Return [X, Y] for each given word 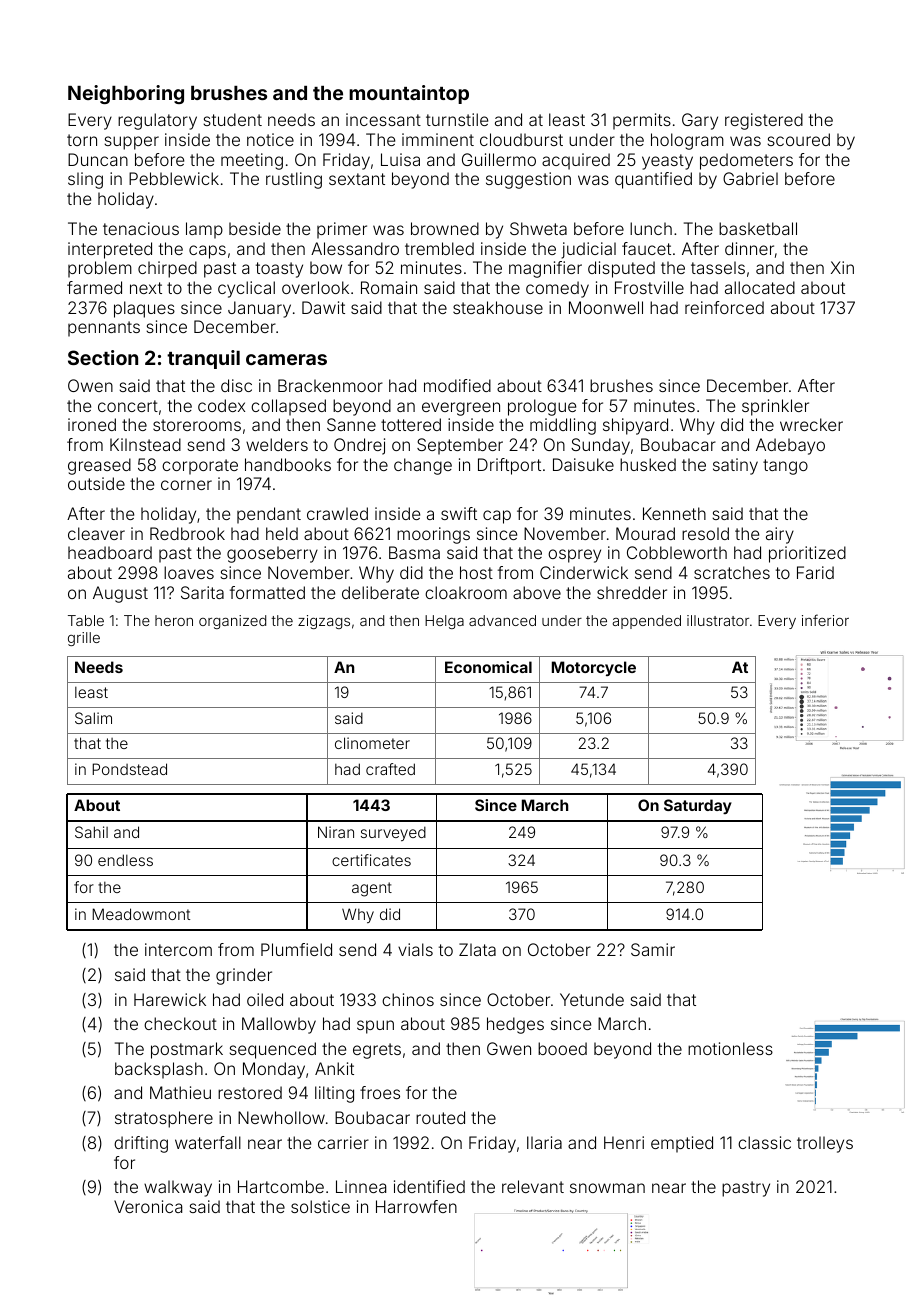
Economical [488, 667]
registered [764, 121]
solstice [320, 1206]
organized [232, 622]
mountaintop [409, 94]
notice [270, 139]
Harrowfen [416, 1206]
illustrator [718, 620]
